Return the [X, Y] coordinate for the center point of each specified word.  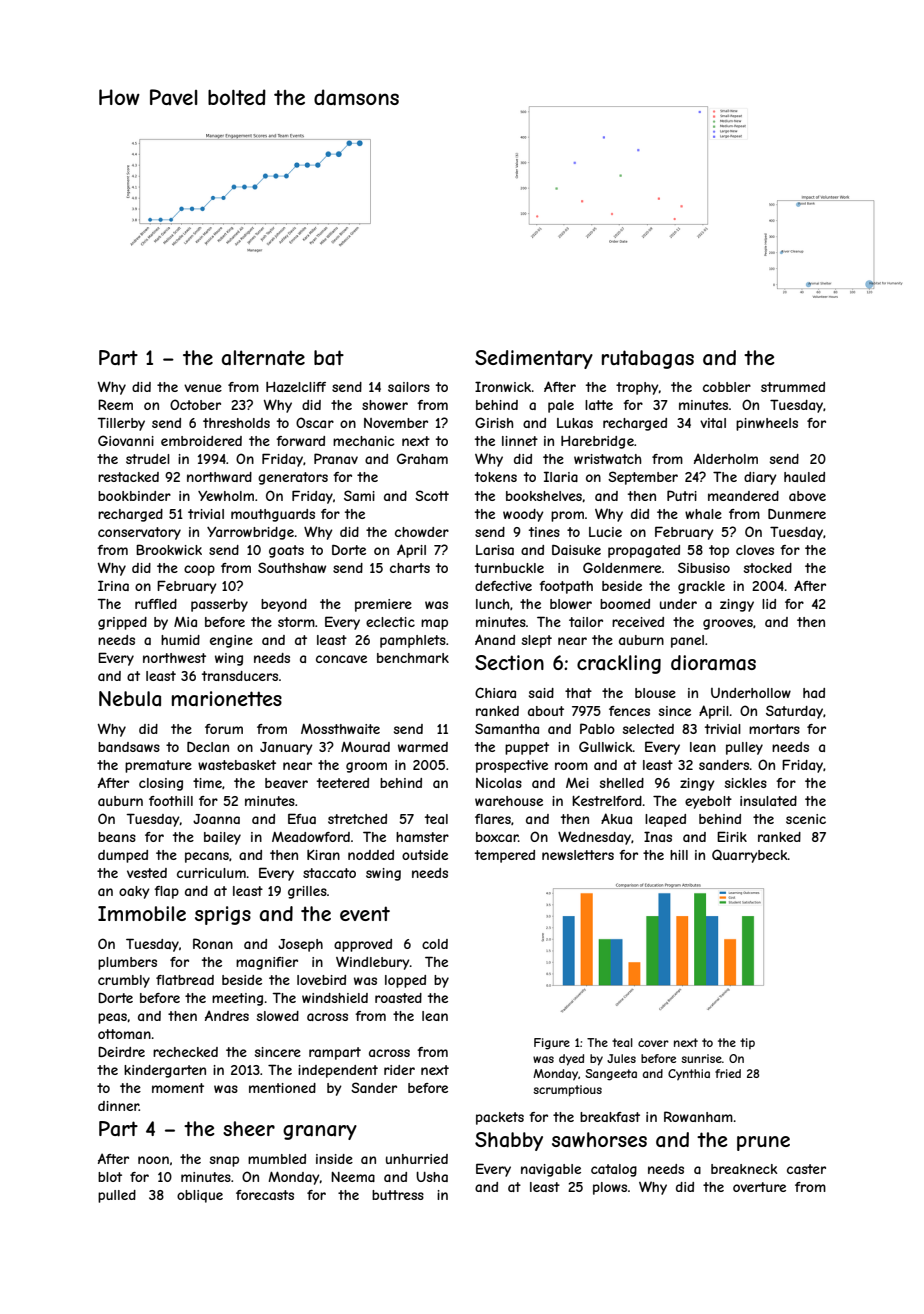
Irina [113, 585]
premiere [383, 605]
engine [231, 641]
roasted [398, 998]
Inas [658, 836]
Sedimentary [534, 359]
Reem [115, 404]
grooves [728, 624]
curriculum [211, 873]
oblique [200, 1196]
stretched [357, 819]
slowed [278, 1016]
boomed [625, 604]
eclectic [390, 622]
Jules [621, 1058]
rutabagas [648, 359]
